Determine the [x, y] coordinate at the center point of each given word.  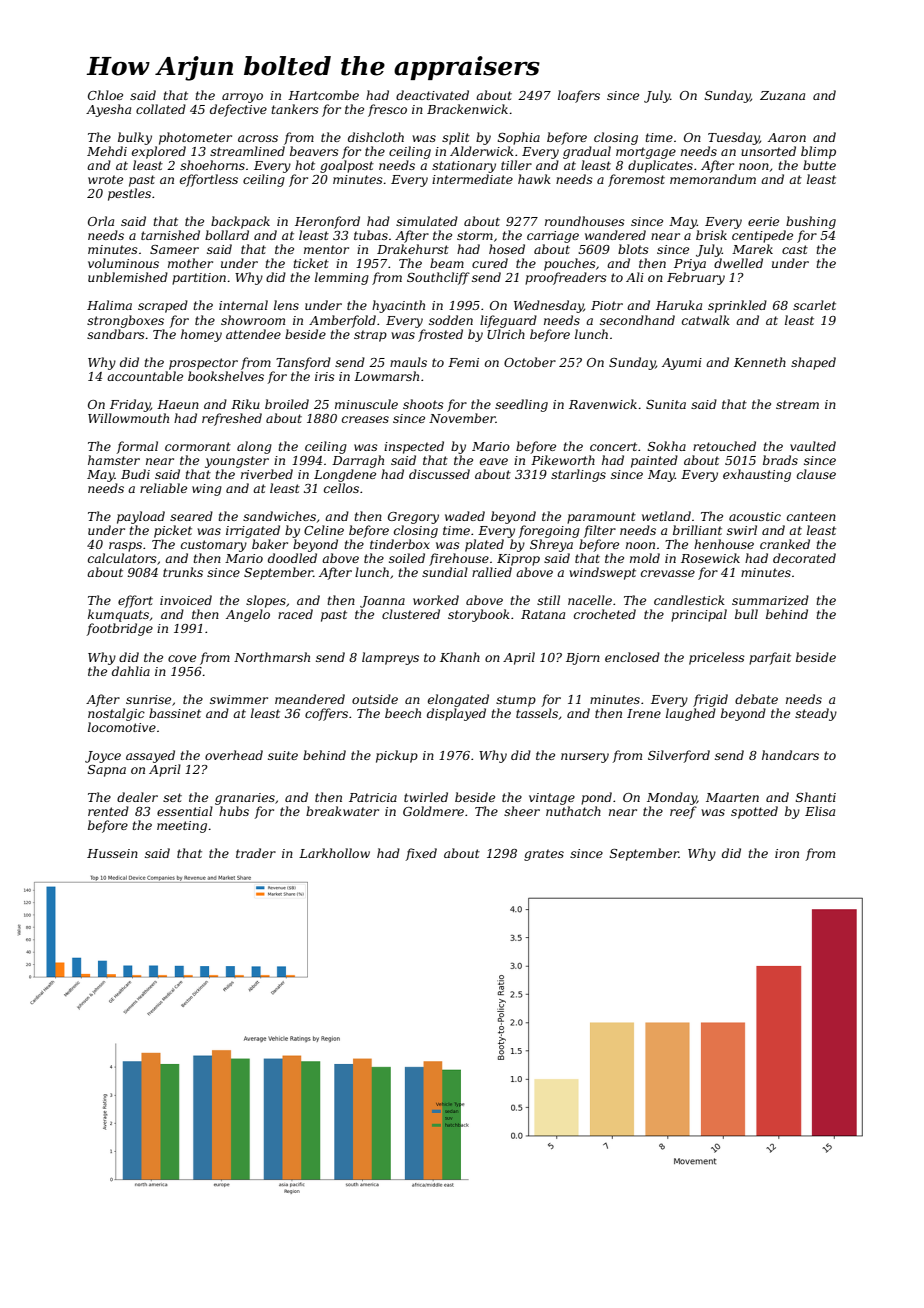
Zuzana [782, 96]
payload [141, 517]
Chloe [105, 95]
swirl [742, 530]
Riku [245, 404]
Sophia [519, 138]
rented [108, 811]
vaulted [813, 446]
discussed [439, 474]
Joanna [382, 602]
